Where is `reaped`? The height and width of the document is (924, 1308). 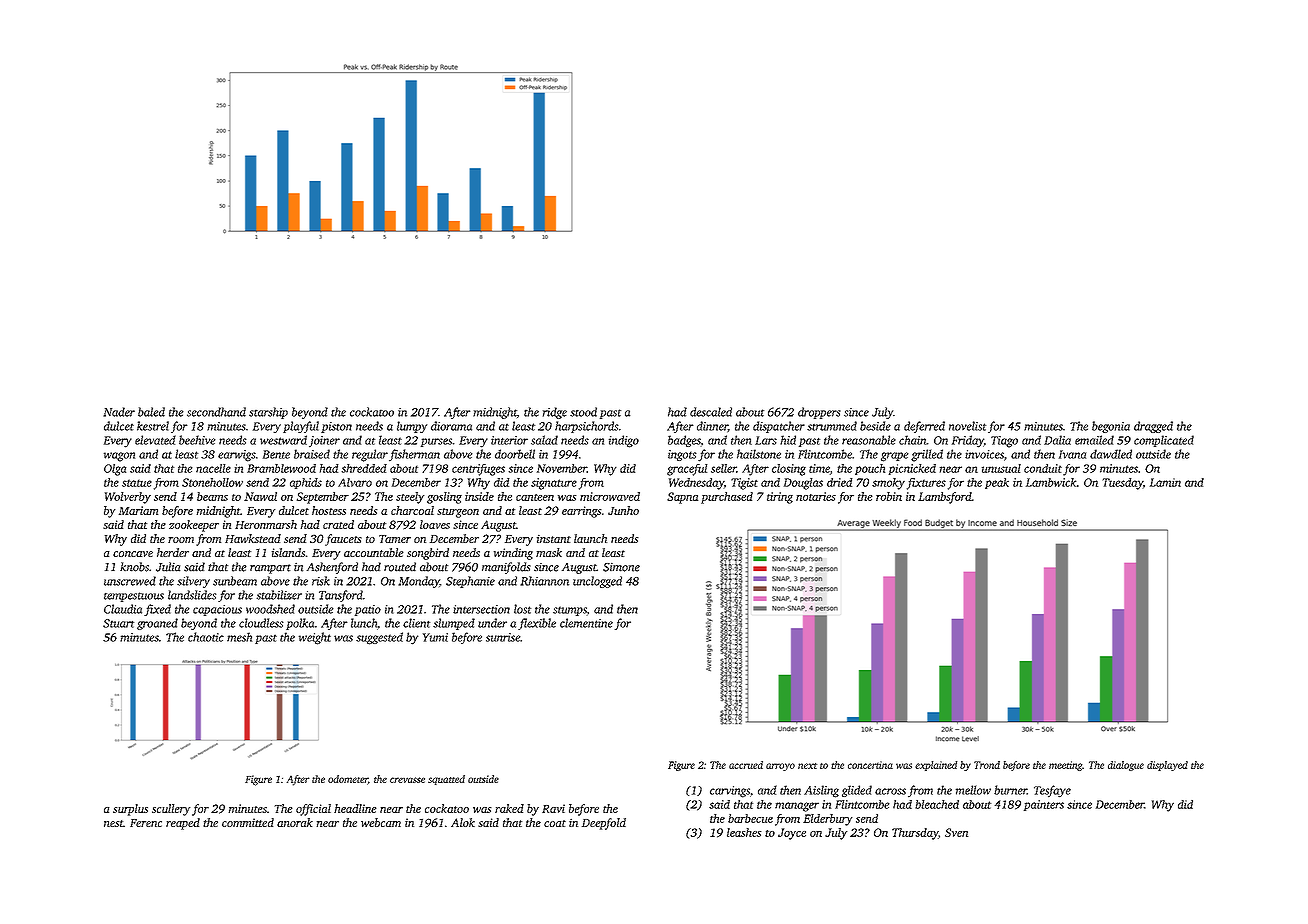 reaped is located at coordinates (183, 824).
